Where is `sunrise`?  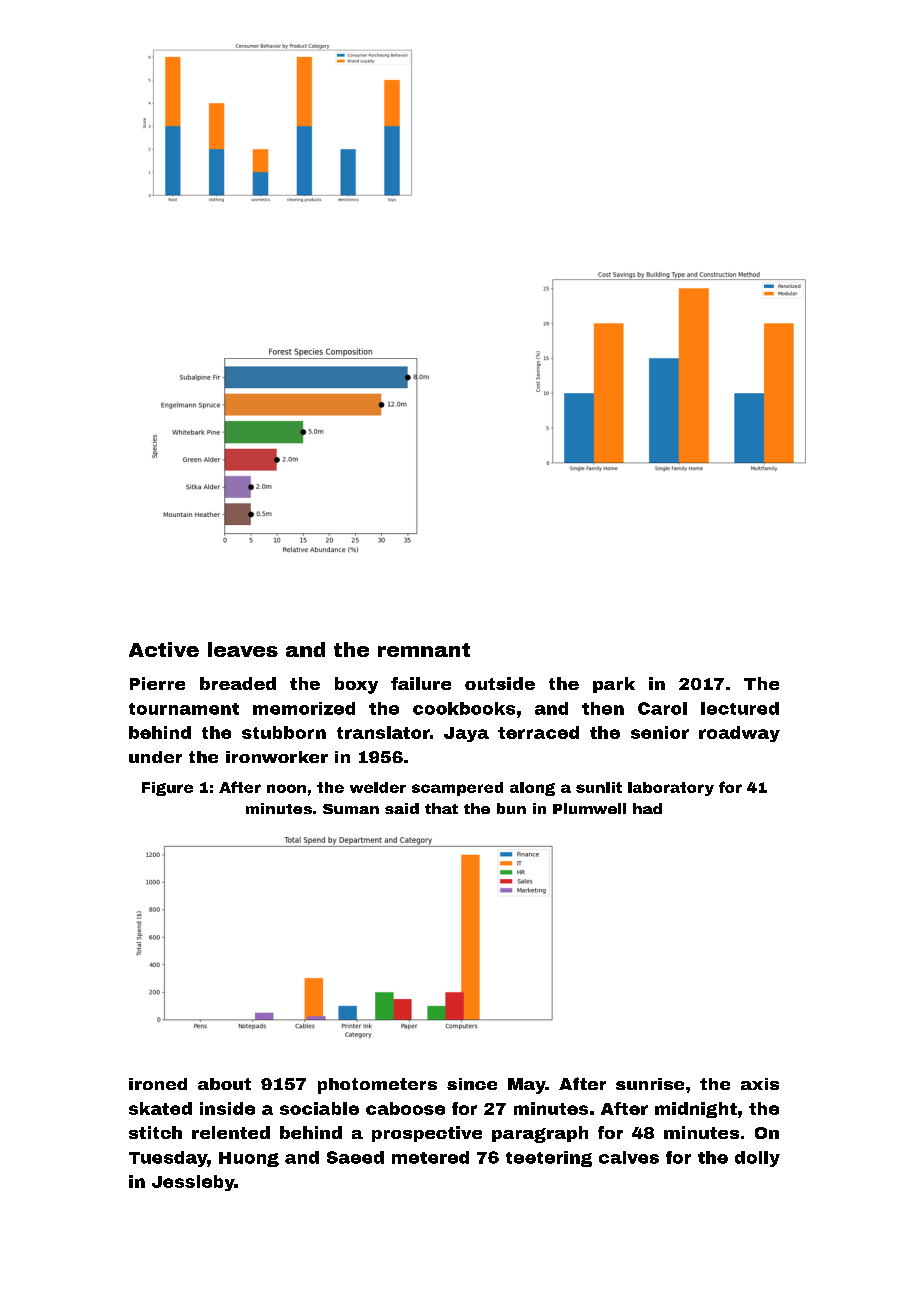
sunrise is located at coordinates (650, 1084).
